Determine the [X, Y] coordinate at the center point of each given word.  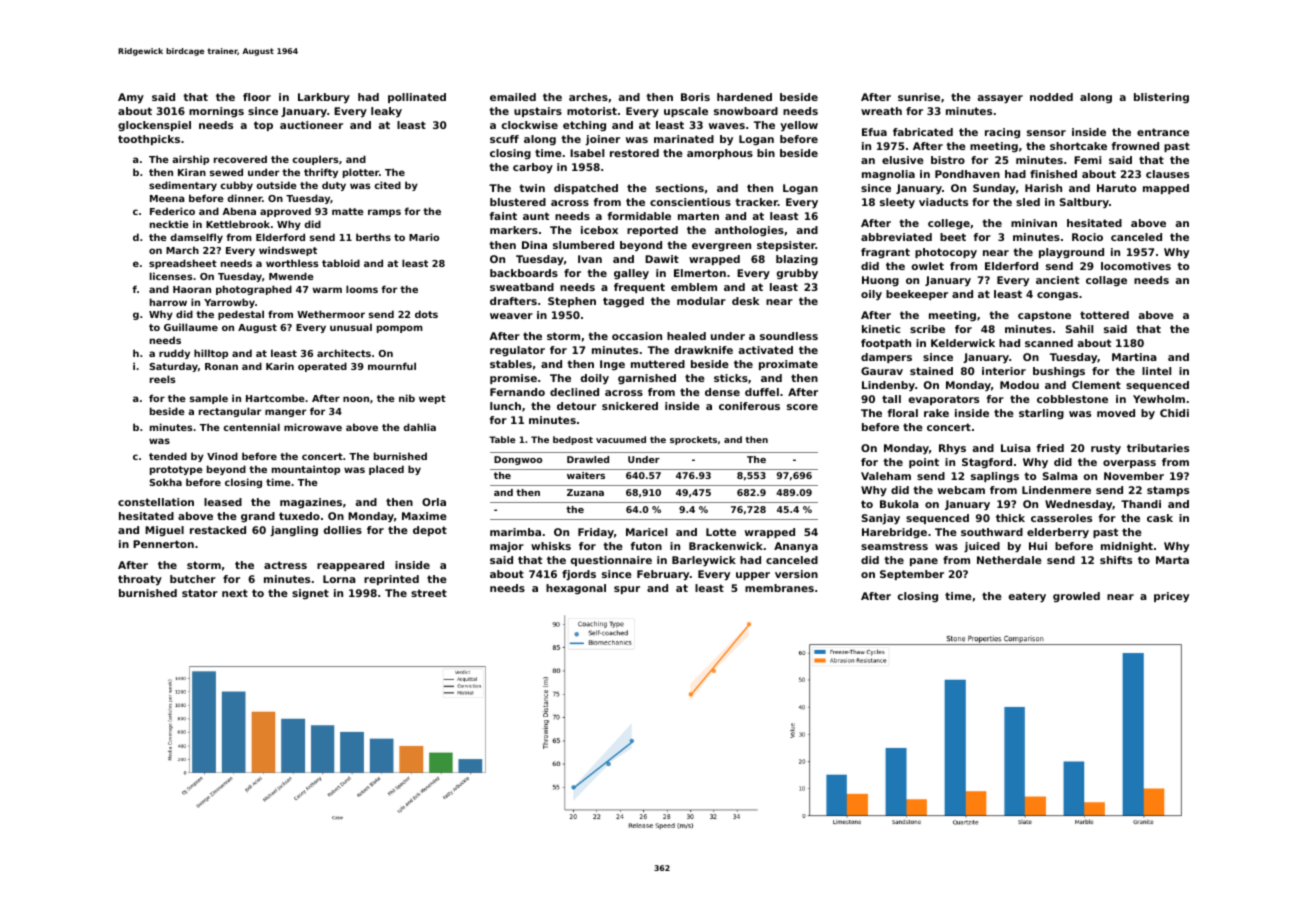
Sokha [166, 482]
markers [514, 230]
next [235, 593]
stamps [1168, 491]
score [802, 407]
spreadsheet [183, 264]
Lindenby [888, 386]
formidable [639, 216]
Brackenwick [726, 546]
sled [1028, 202]
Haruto [1116, 188]
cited [387, 185]
